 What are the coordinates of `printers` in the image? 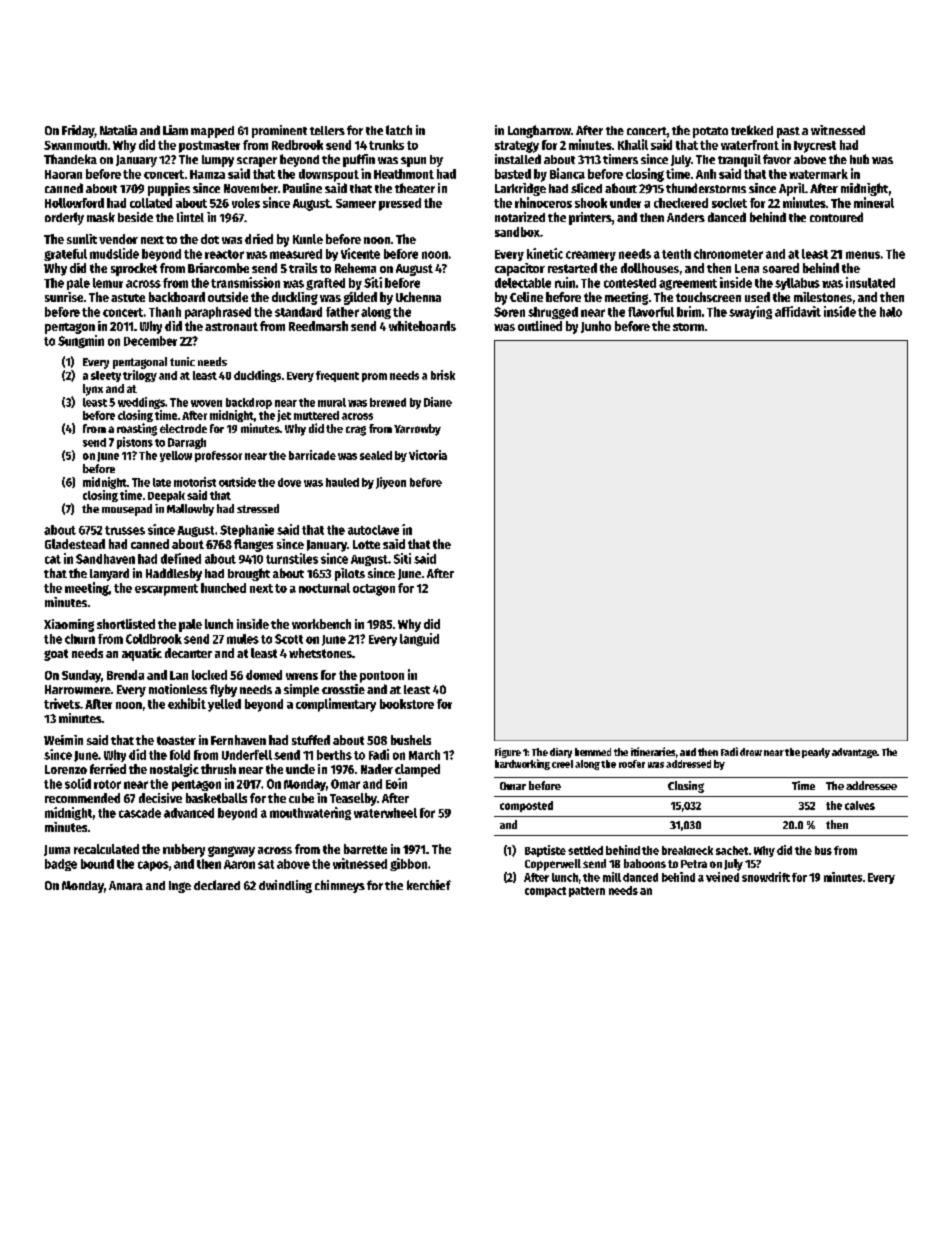 It's located at (590, 218).
